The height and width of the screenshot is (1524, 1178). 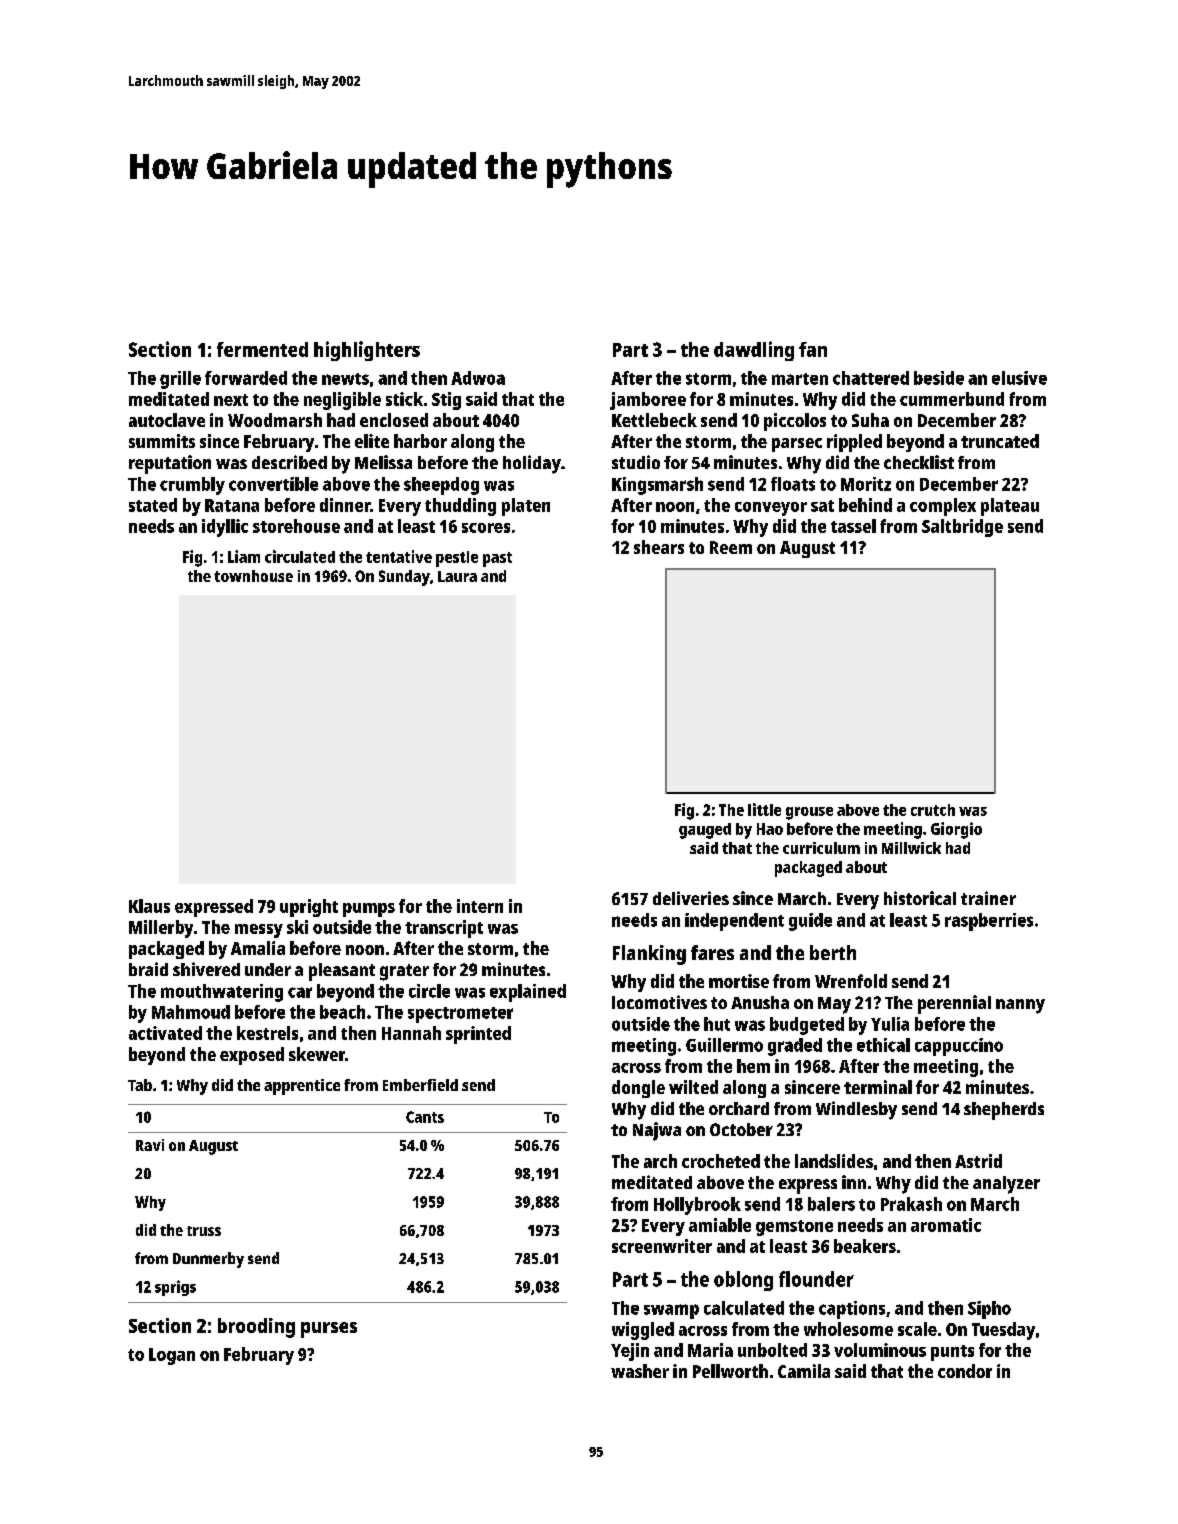 I want to click on purses, so click(x=329, y=1330).
